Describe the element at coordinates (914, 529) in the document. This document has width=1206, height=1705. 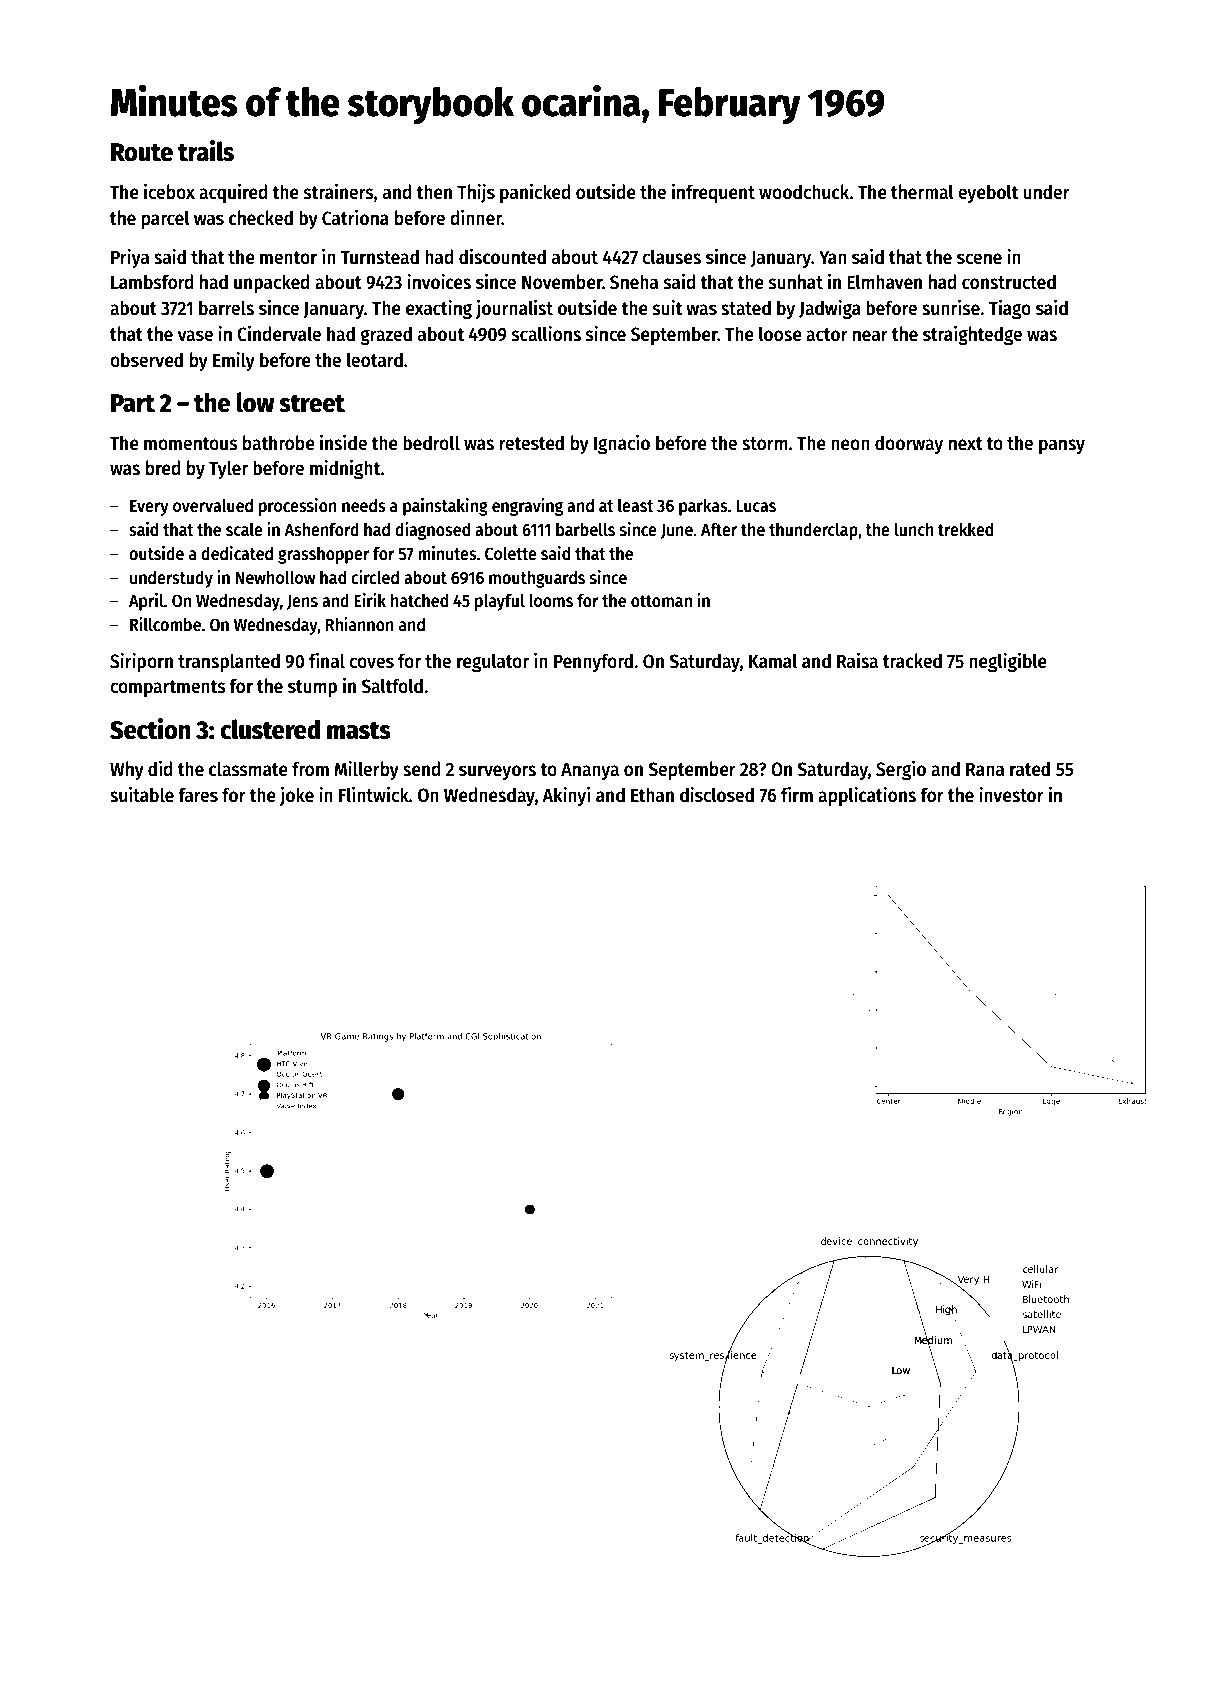
I see `lunch` at that location.
